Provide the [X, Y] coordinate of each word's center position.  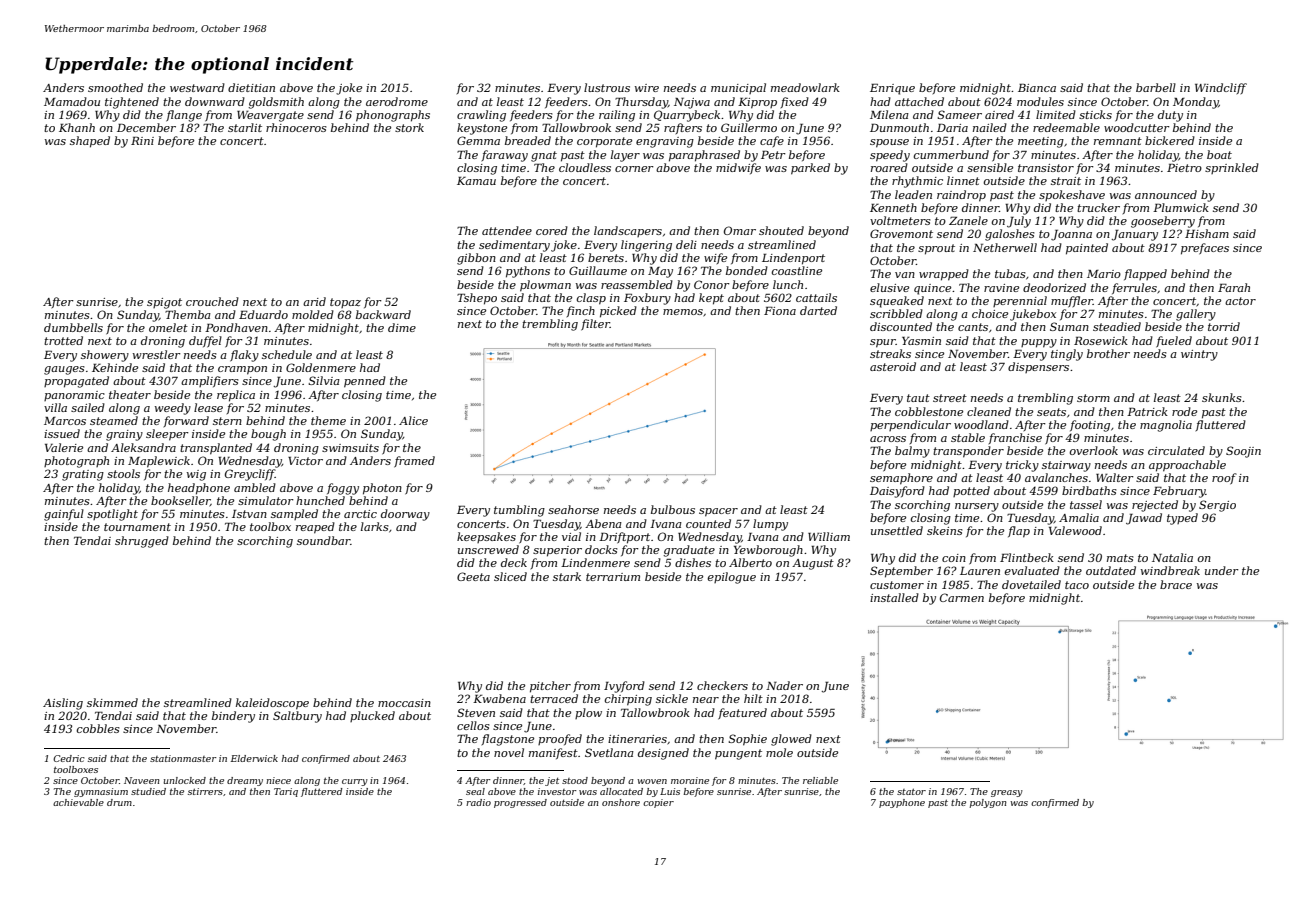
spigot [164, 303]
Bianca [1037, 88]
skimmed [112, 702]
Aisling [63, 704]
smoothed [115, 87]
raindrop [961, 196]
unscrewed [488, 549]
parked [810, 169]
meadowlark [805, 87]
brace [1176, 584]
